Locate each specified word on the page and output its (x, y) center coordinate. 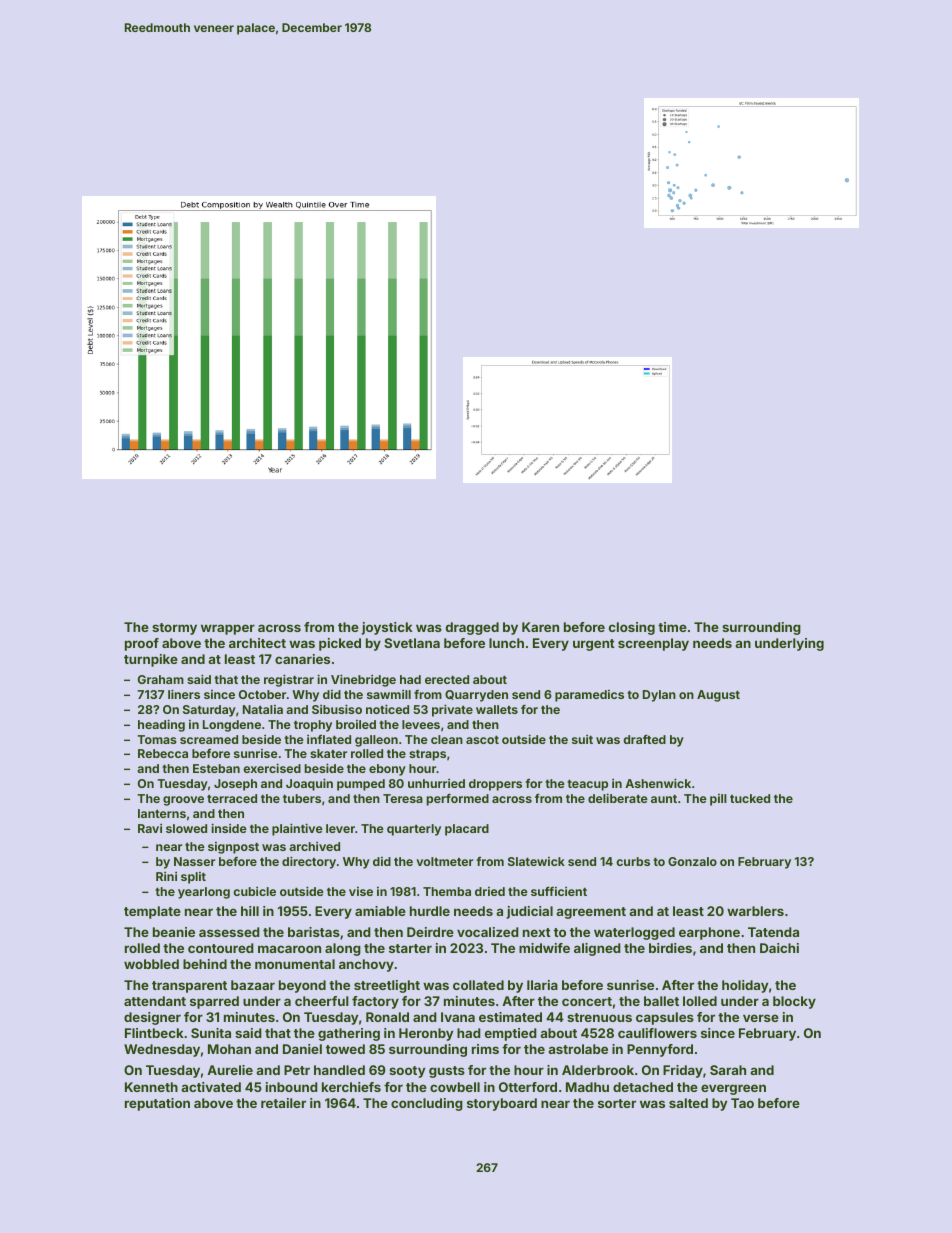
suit (582, 739)
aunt (664, 799)
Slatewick (536, 861)
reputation (157, 1104)
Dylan (659, 696)
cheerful (322, 1001)
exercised (272, 768)
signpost (233, 848)
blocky (794, 1002)
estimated (510, 1017)
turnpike (151, 660)
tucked (750, 798)
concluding (427, 1104)
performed (458, 800)
